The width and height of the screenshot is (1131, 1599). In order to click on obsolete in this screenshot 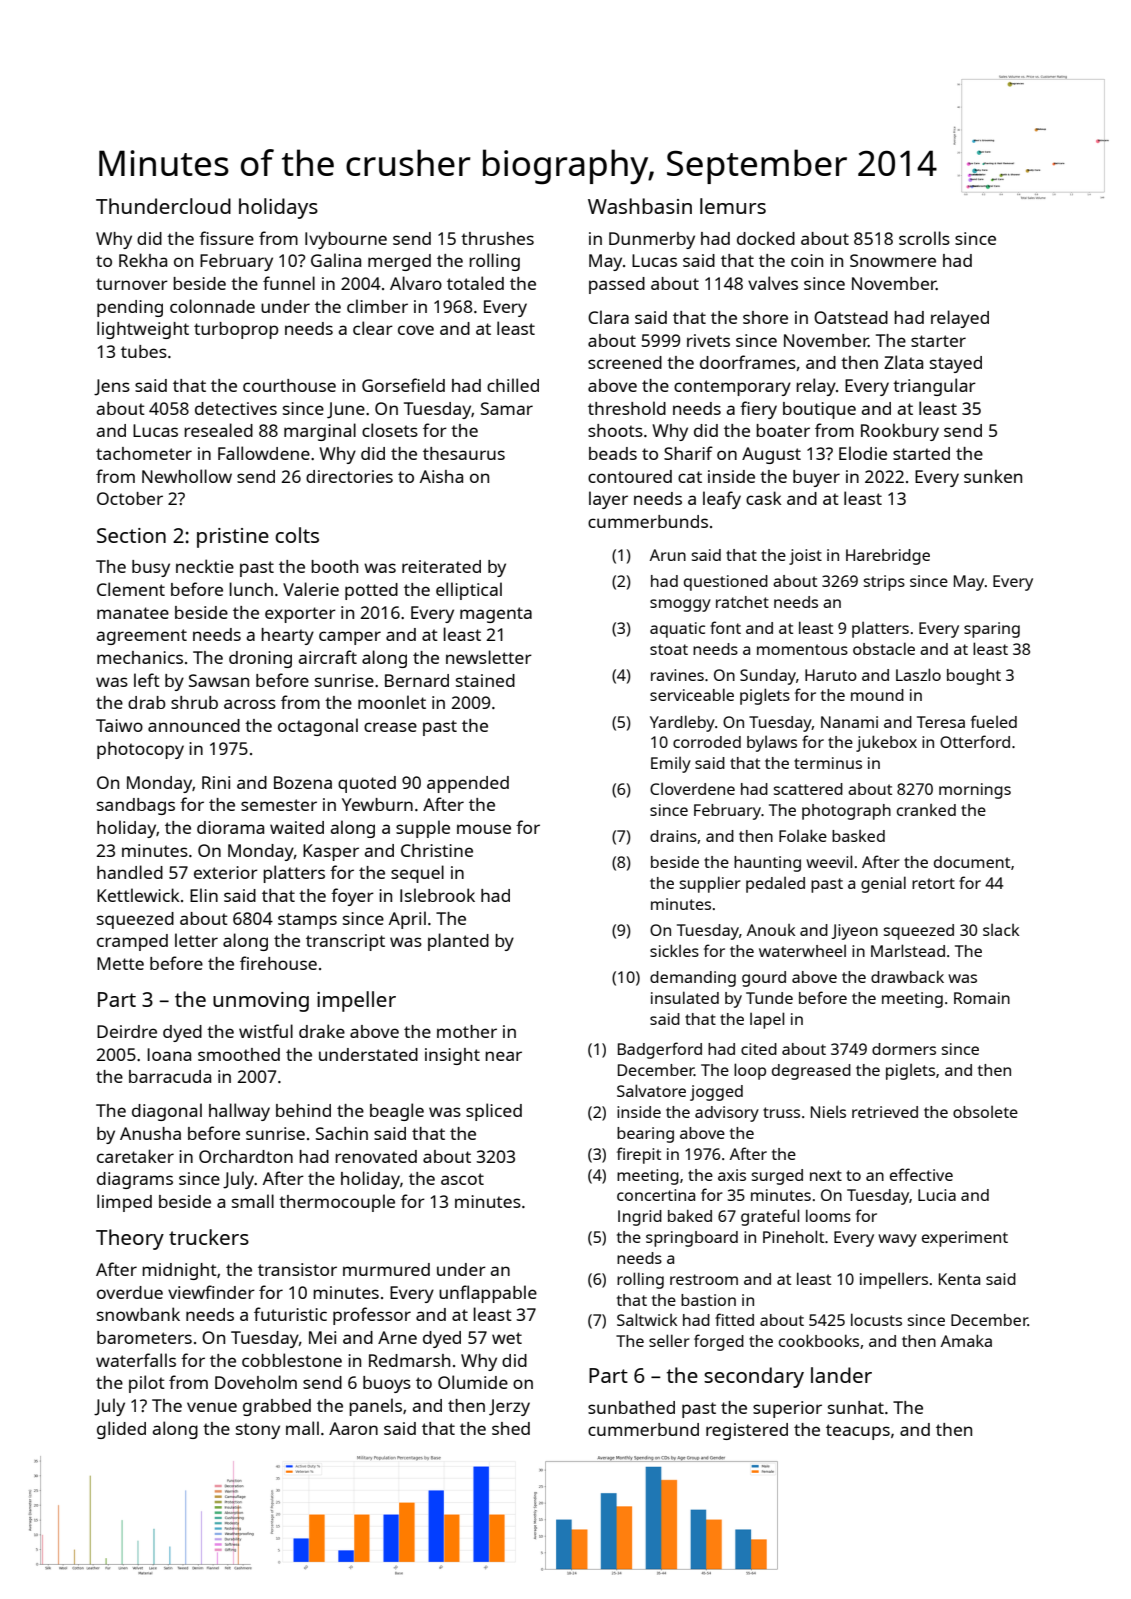, I will do `click(985, 1112)`.
